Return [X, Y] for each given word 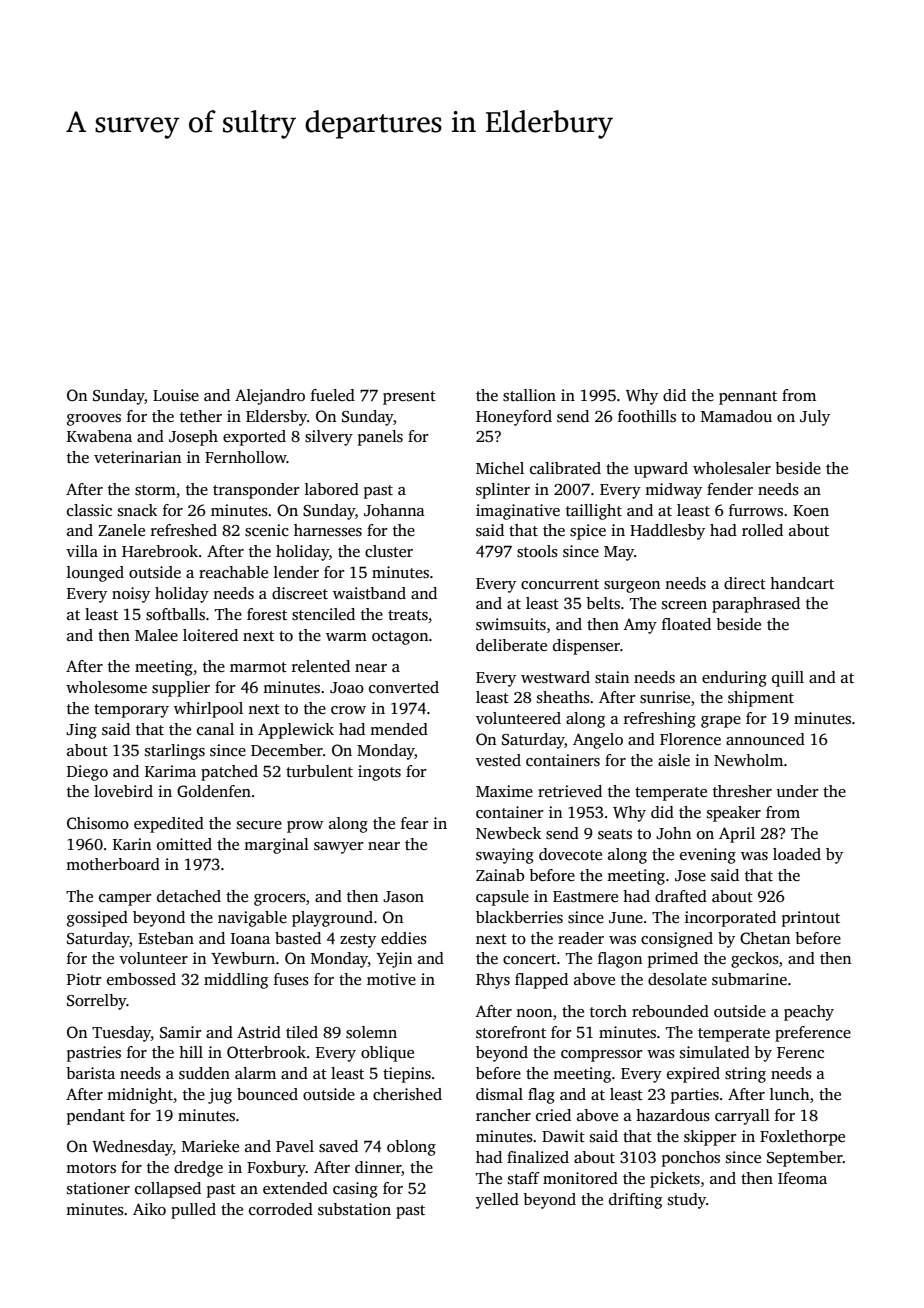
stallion [529, 395]
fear [415, 823]
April [737, 835]
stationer [98, 1188]
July [815, 418]
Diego [87, 773]
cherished [407, 1094]
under [798, 791]
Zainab [500, 875]
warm [346, 637]
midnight [140, 1096]
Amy [640, 626]
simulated [715, 1052]
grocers [280, 900]
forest [267, 614]
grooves [94, 420]
